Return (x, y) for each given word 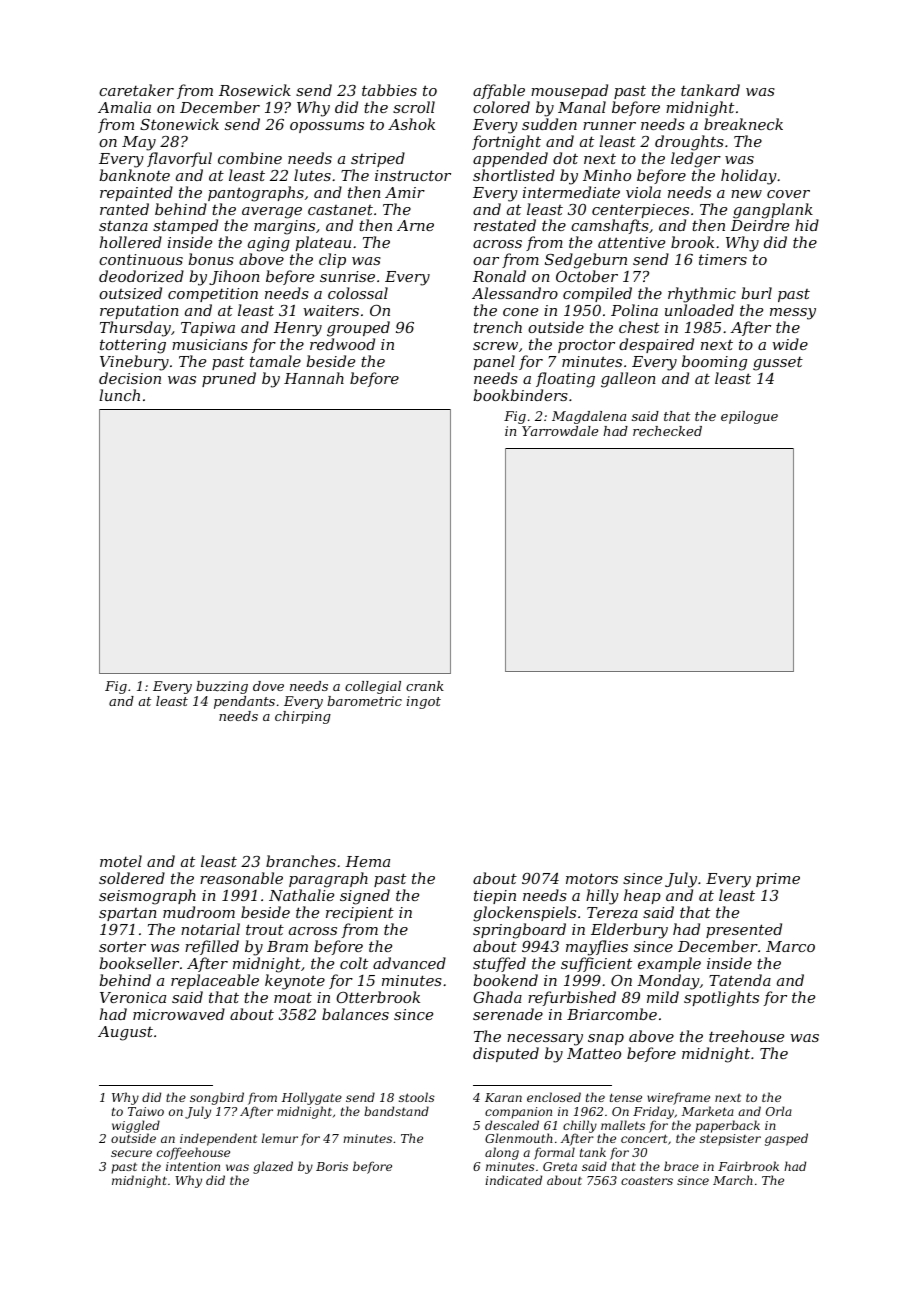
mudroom (199, 912)
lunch (119, 395)
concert (644, 1138)
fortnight (506, 143)
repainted (136, 193)
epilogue (749, 417)
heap (642, 896)
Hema (367, 861)
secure (131, 1153)
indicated (513, 1180)
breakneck (743, 124)
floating (565, 380)
